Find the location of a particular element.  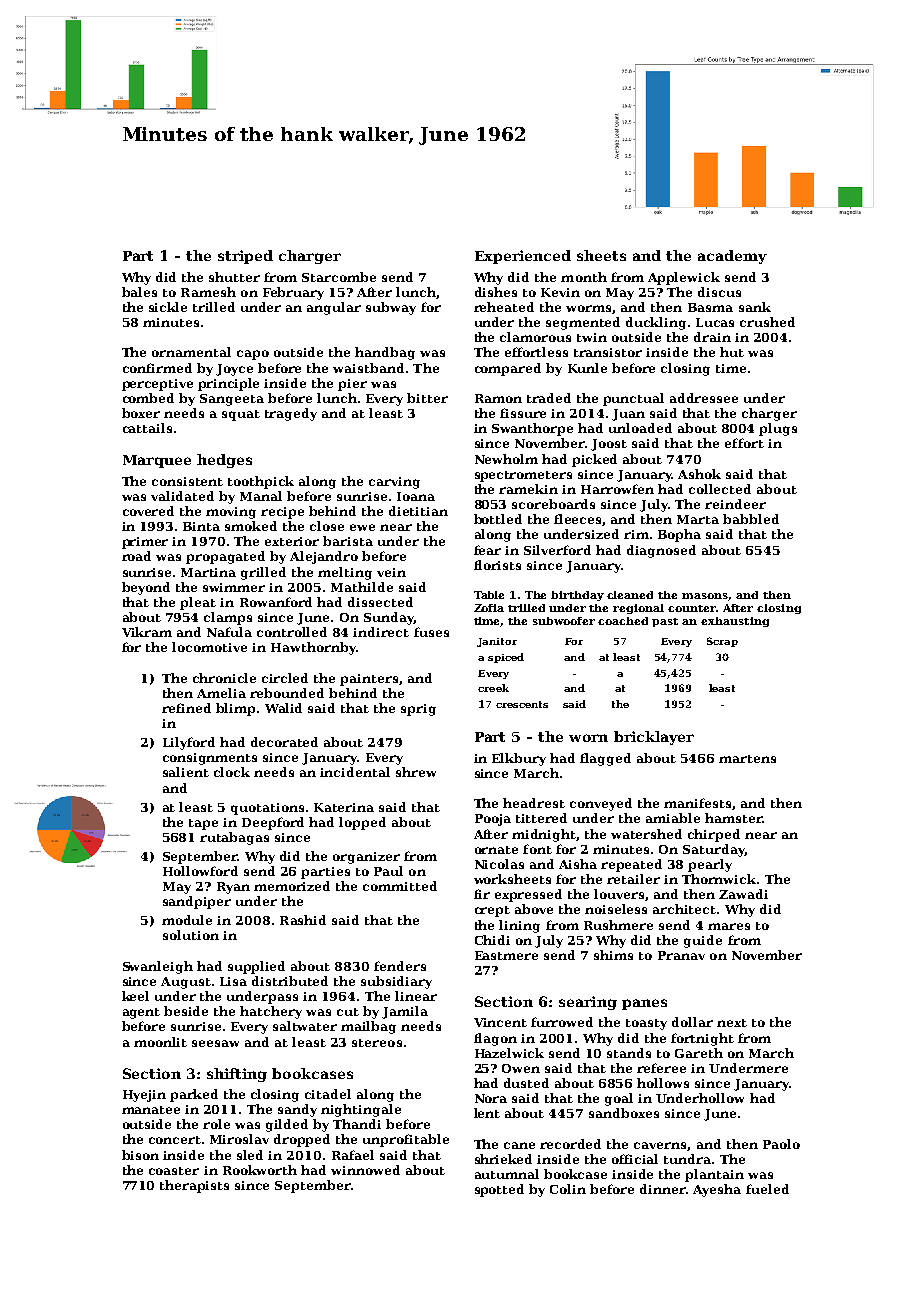

spotted is located at coordinates (499, 1190).
